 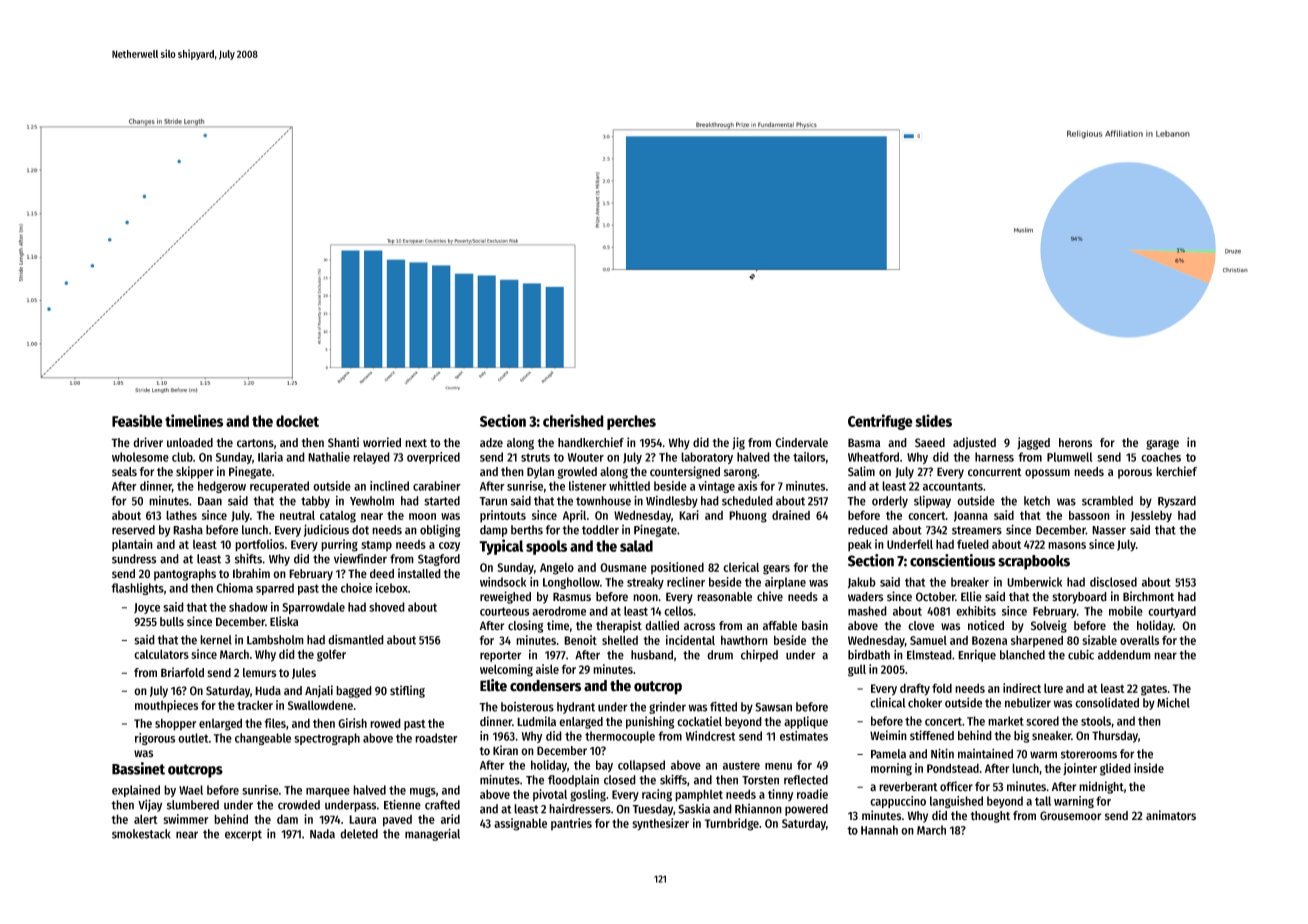 I want to click on shadow, so click(x=248, y=607).
